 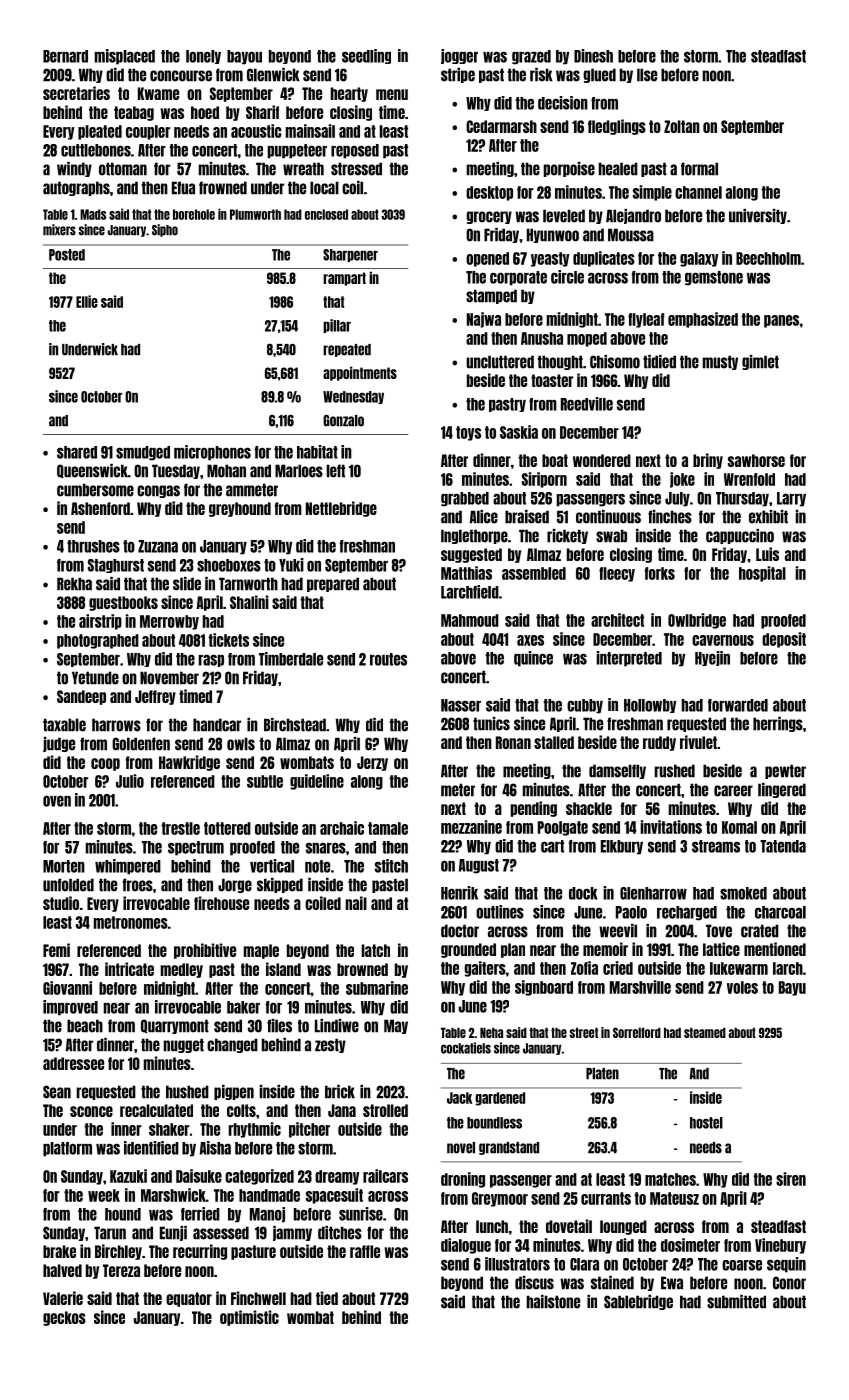 I want to click on simple, so click(x=652, y=193).
